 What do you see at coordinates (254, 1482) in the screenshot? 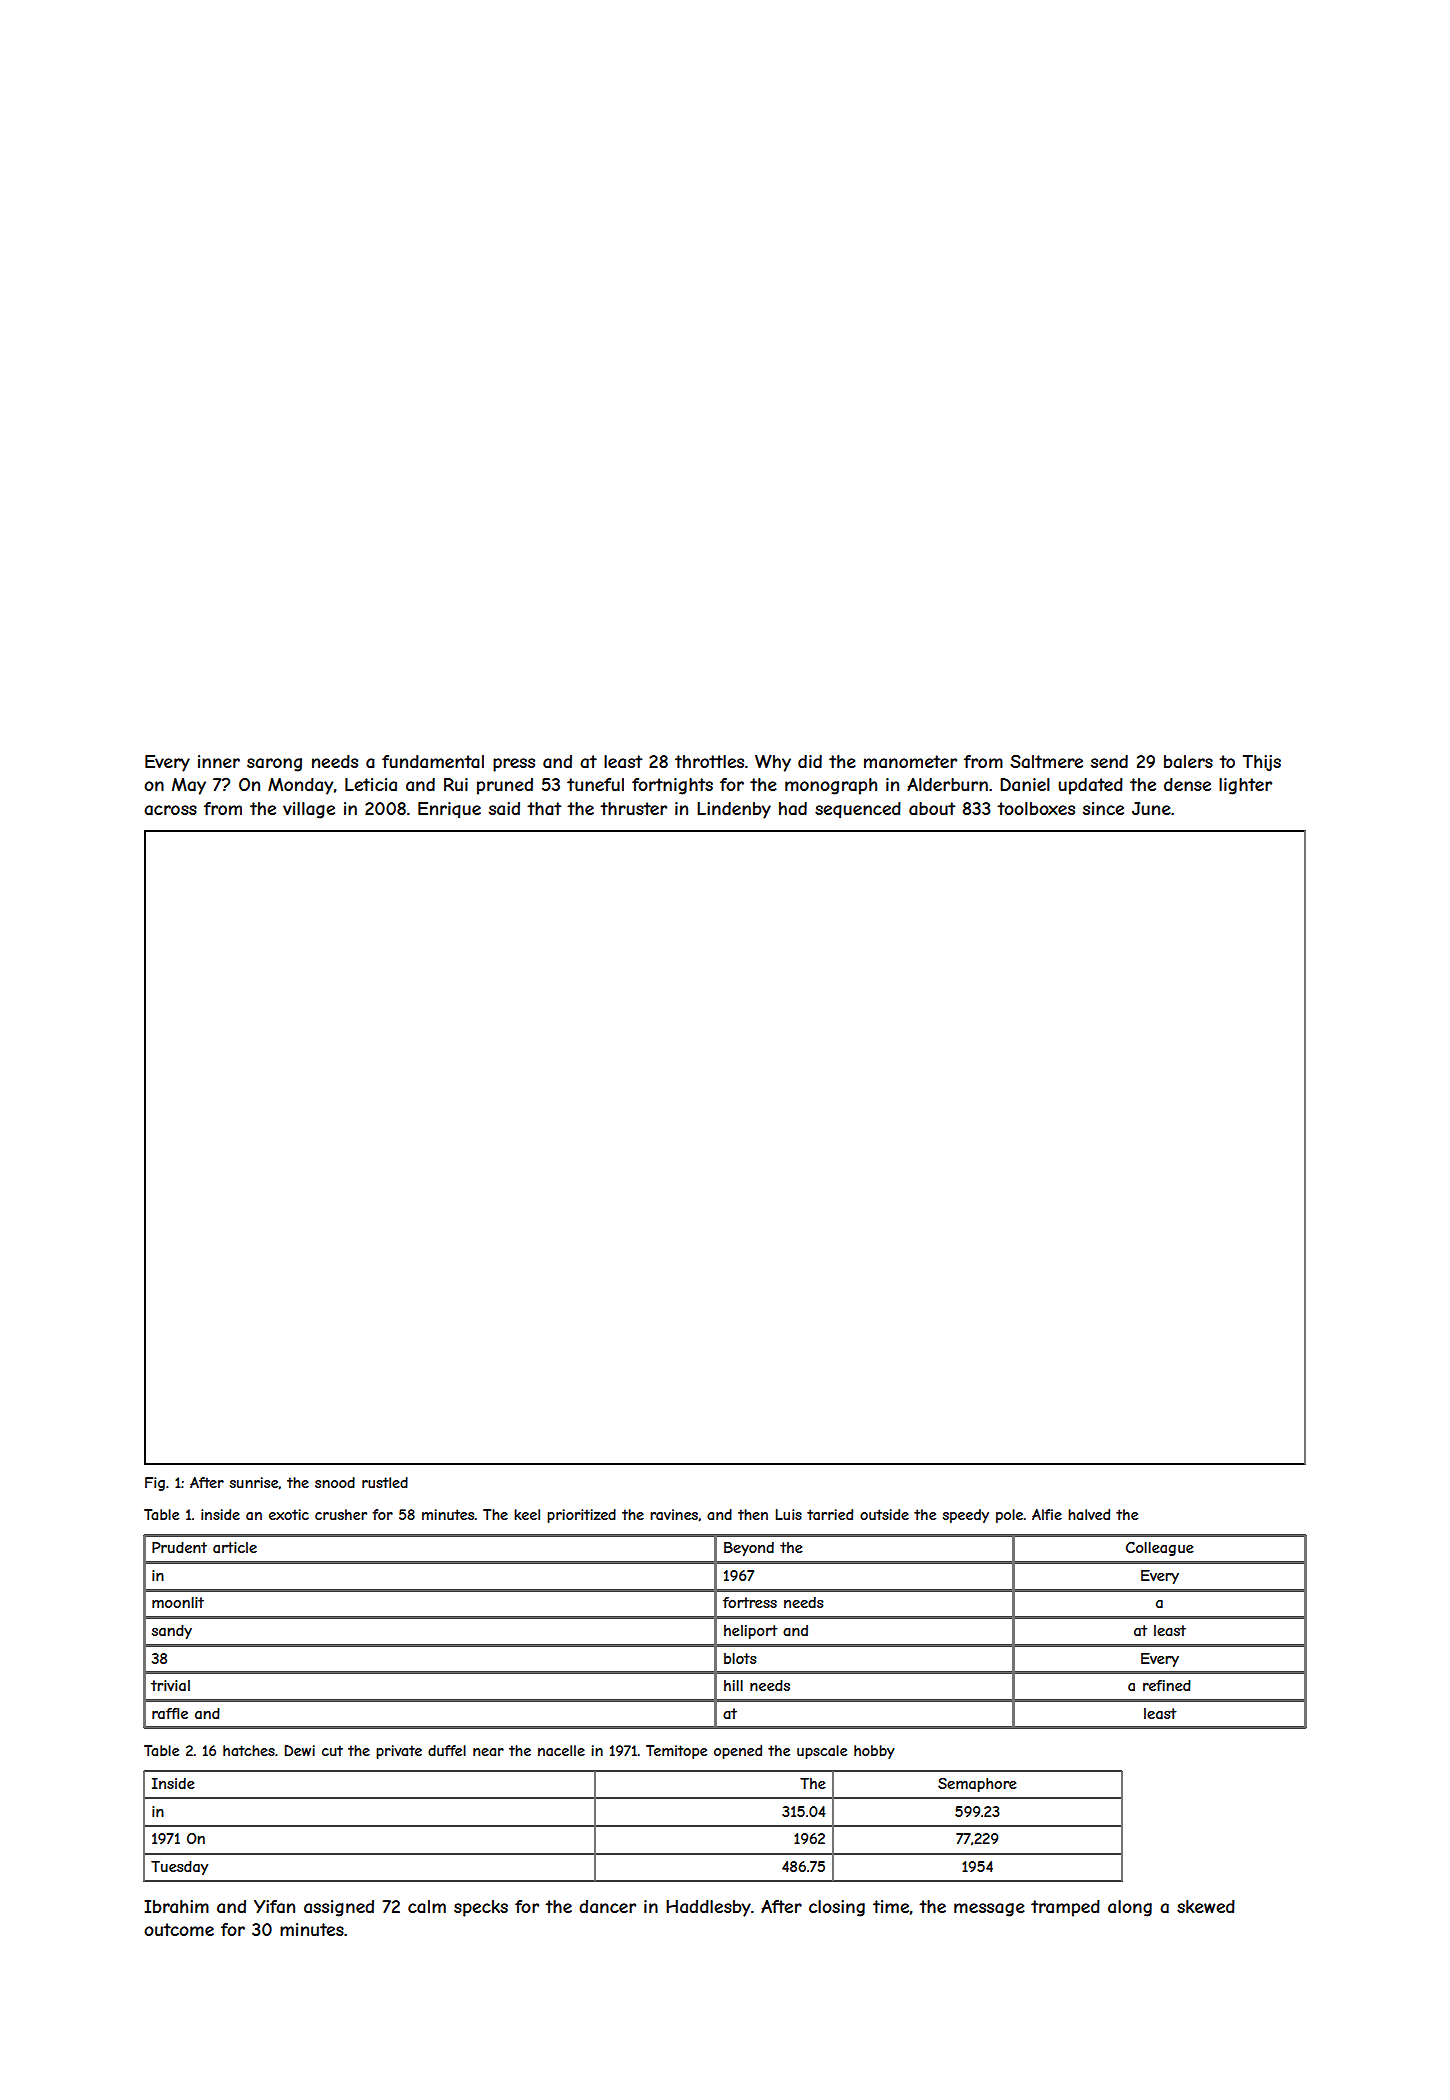
I see `sunrise` at bounding box center [254, 1482].
